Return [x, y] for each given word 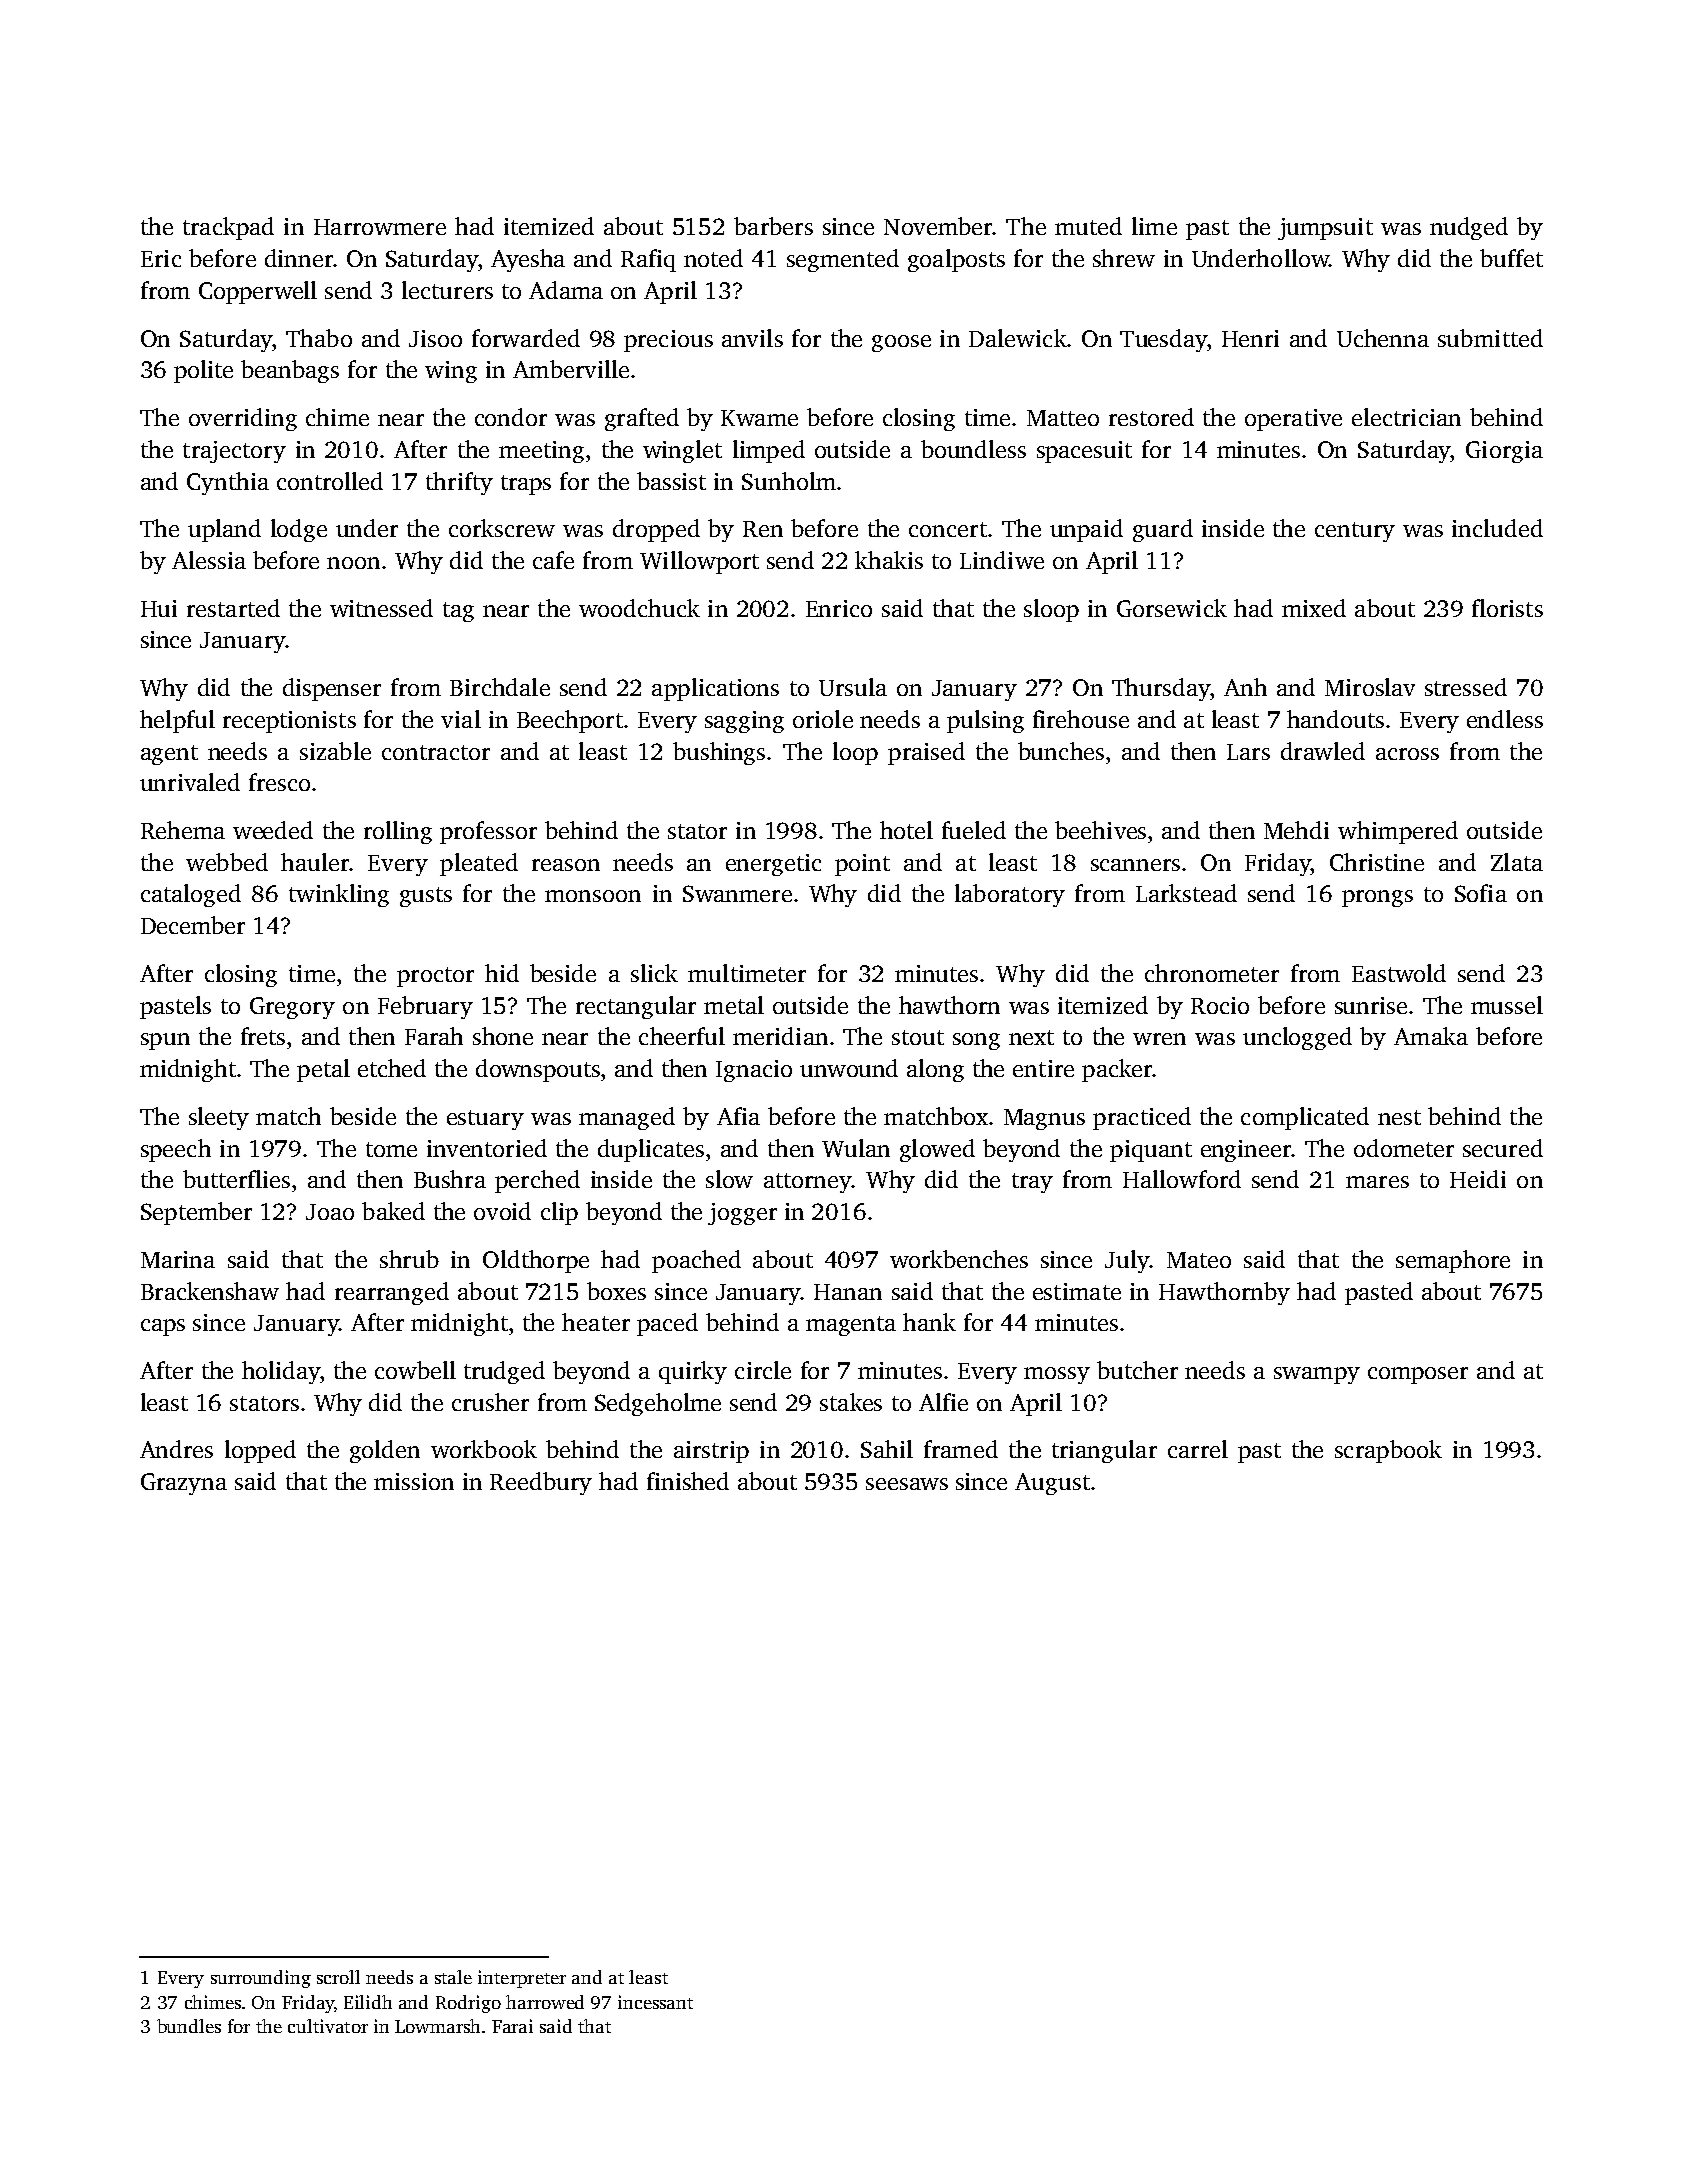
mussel [1507, 1005]
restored [1151, 417]
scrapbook [1388, 1451]
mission [414, 1481]
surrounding [261, 1979]
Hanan [848, 1292]
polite [203, 371]
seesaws [907, 1484]
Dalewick [1018, 338]
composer [1418, 1375]
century [1355, 532]
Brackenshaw [210, 1291]
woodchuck [639, 608]
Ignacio [754, 1071]
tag [458, 612]
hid [502, 973]
